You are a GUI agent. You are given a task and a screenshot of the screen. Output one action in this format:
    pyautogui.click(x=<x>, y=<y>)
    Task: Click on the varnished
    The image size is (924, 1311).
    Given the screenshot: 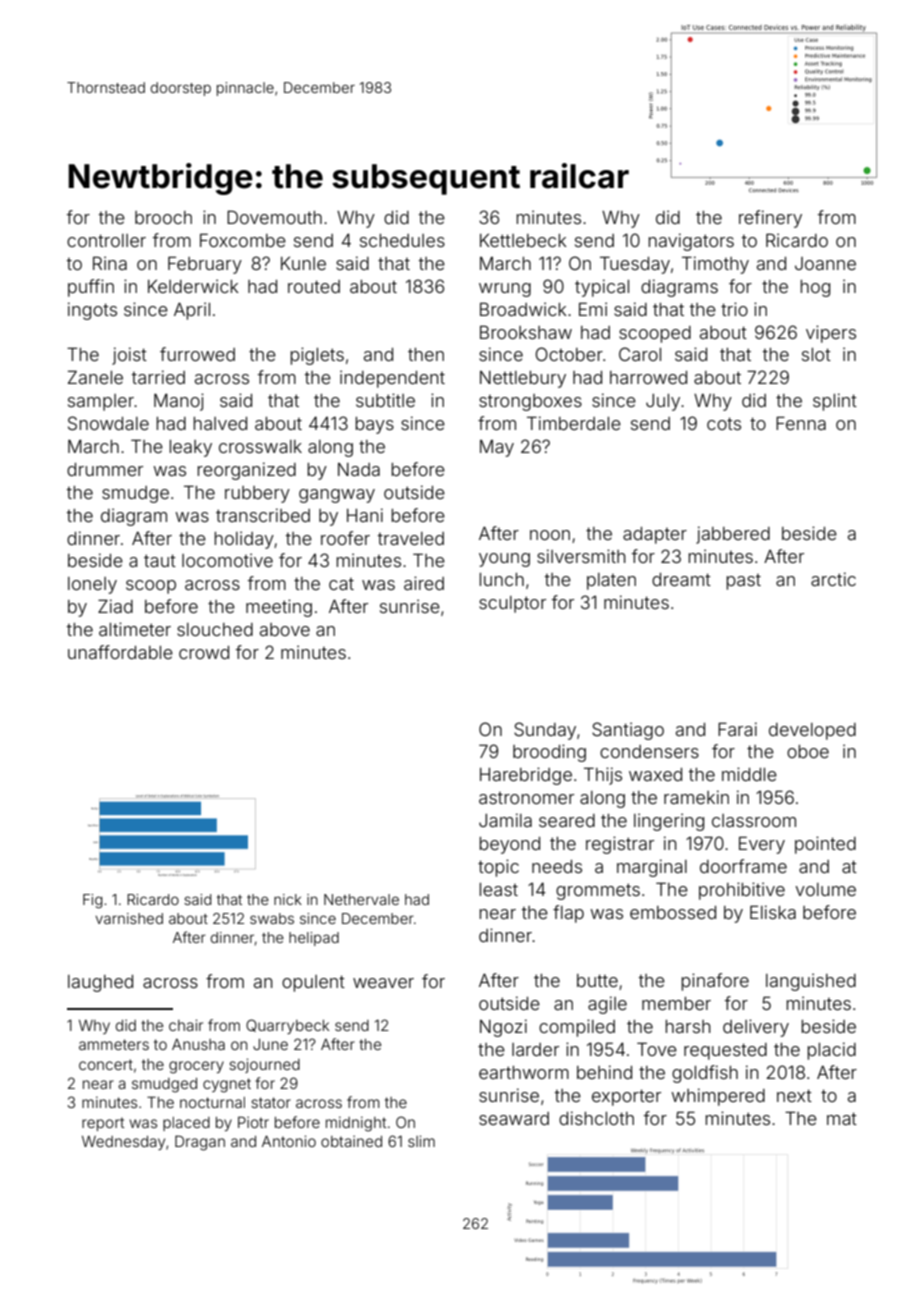 What is the action you would take?
    pyautogui.click(x=129, y=918)
